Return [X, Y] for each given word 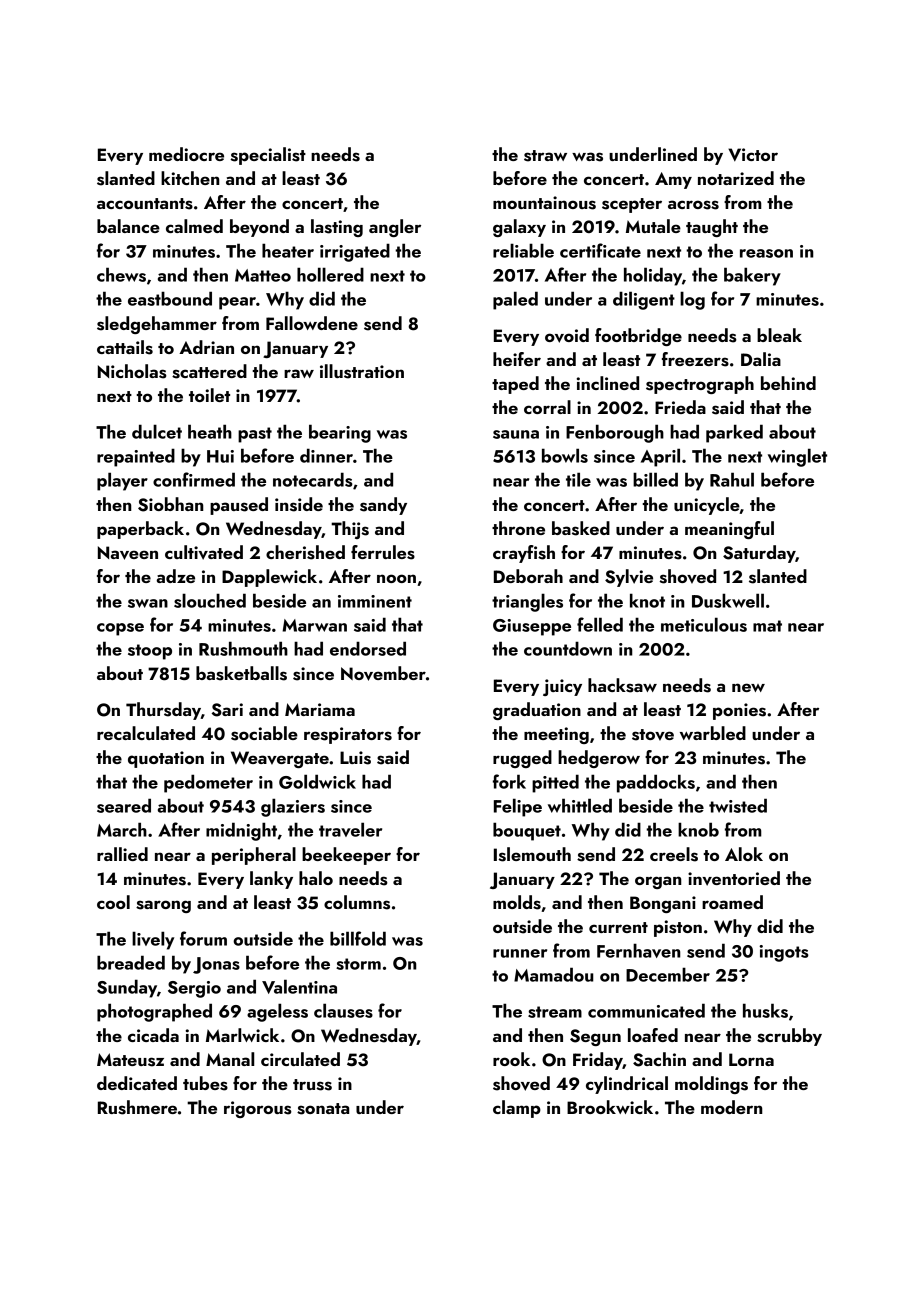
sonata [323, 1109]
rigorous [258, 1109]
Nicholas [132, 371]
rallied [122, 854]
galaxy [519, 228]
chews [121, 274]
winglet [797, 457]
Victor [753, 155]
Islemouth [532, 854]
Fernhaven [638, 950]
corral [547, 407]
